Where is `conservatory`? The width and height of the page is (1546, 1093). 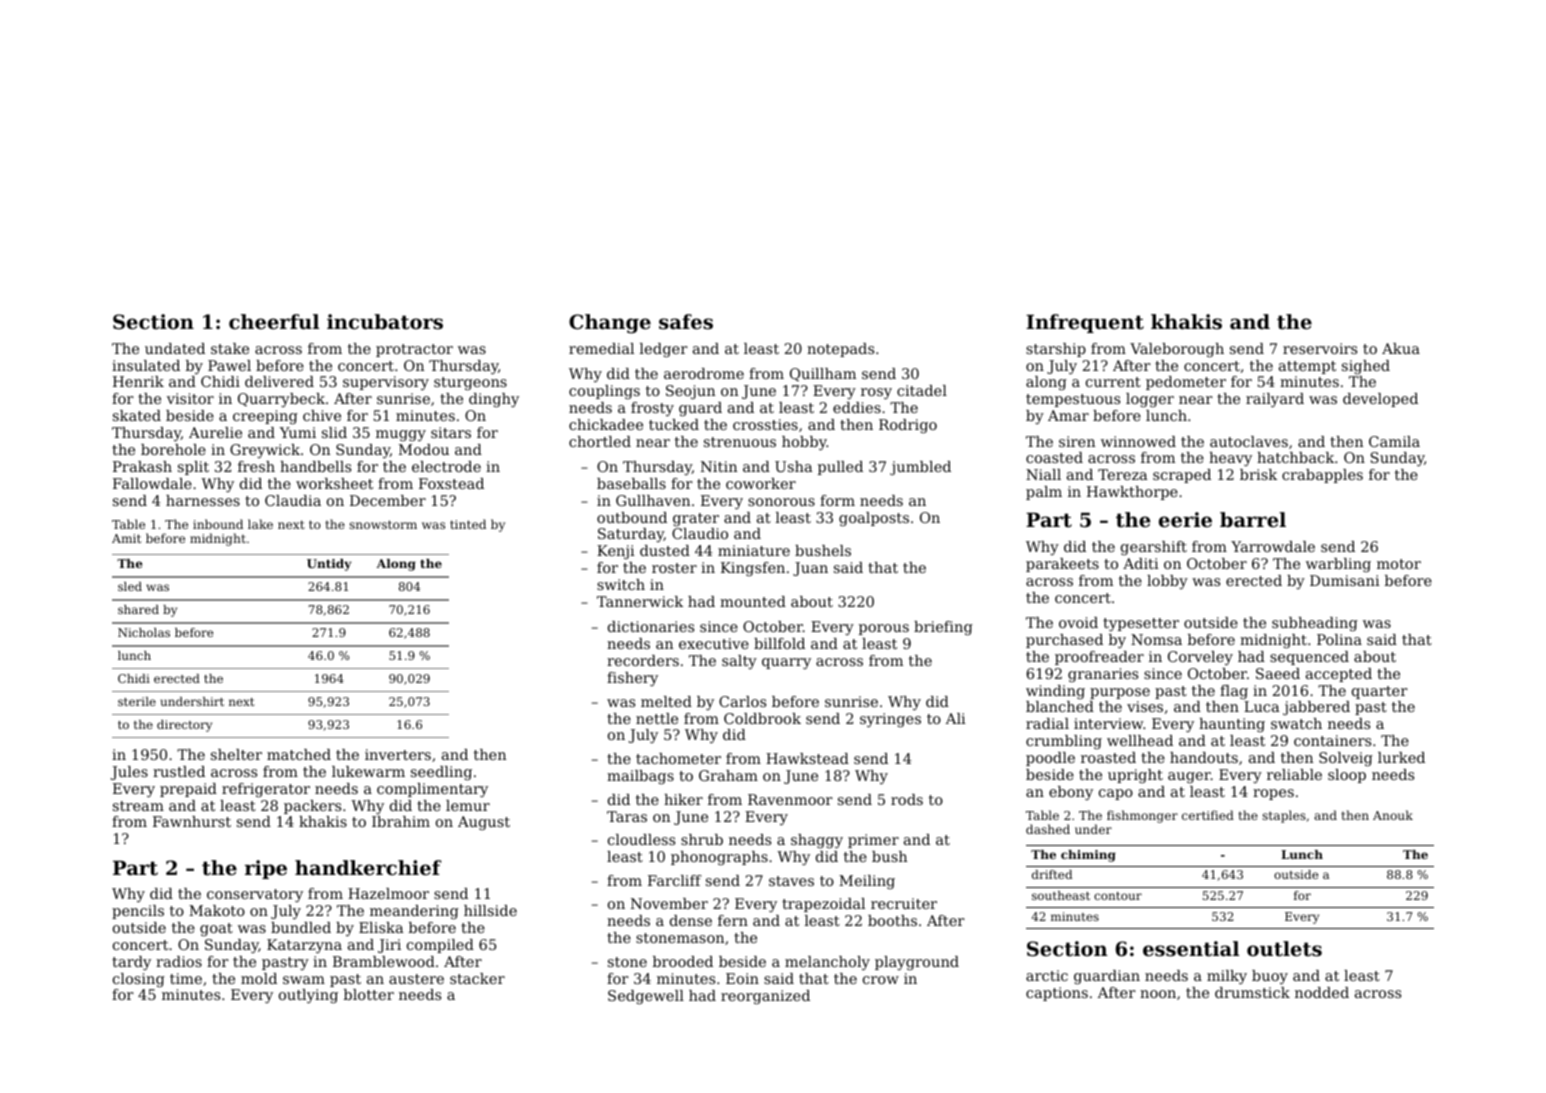
conservatory is located at coordinates (255, 895).
